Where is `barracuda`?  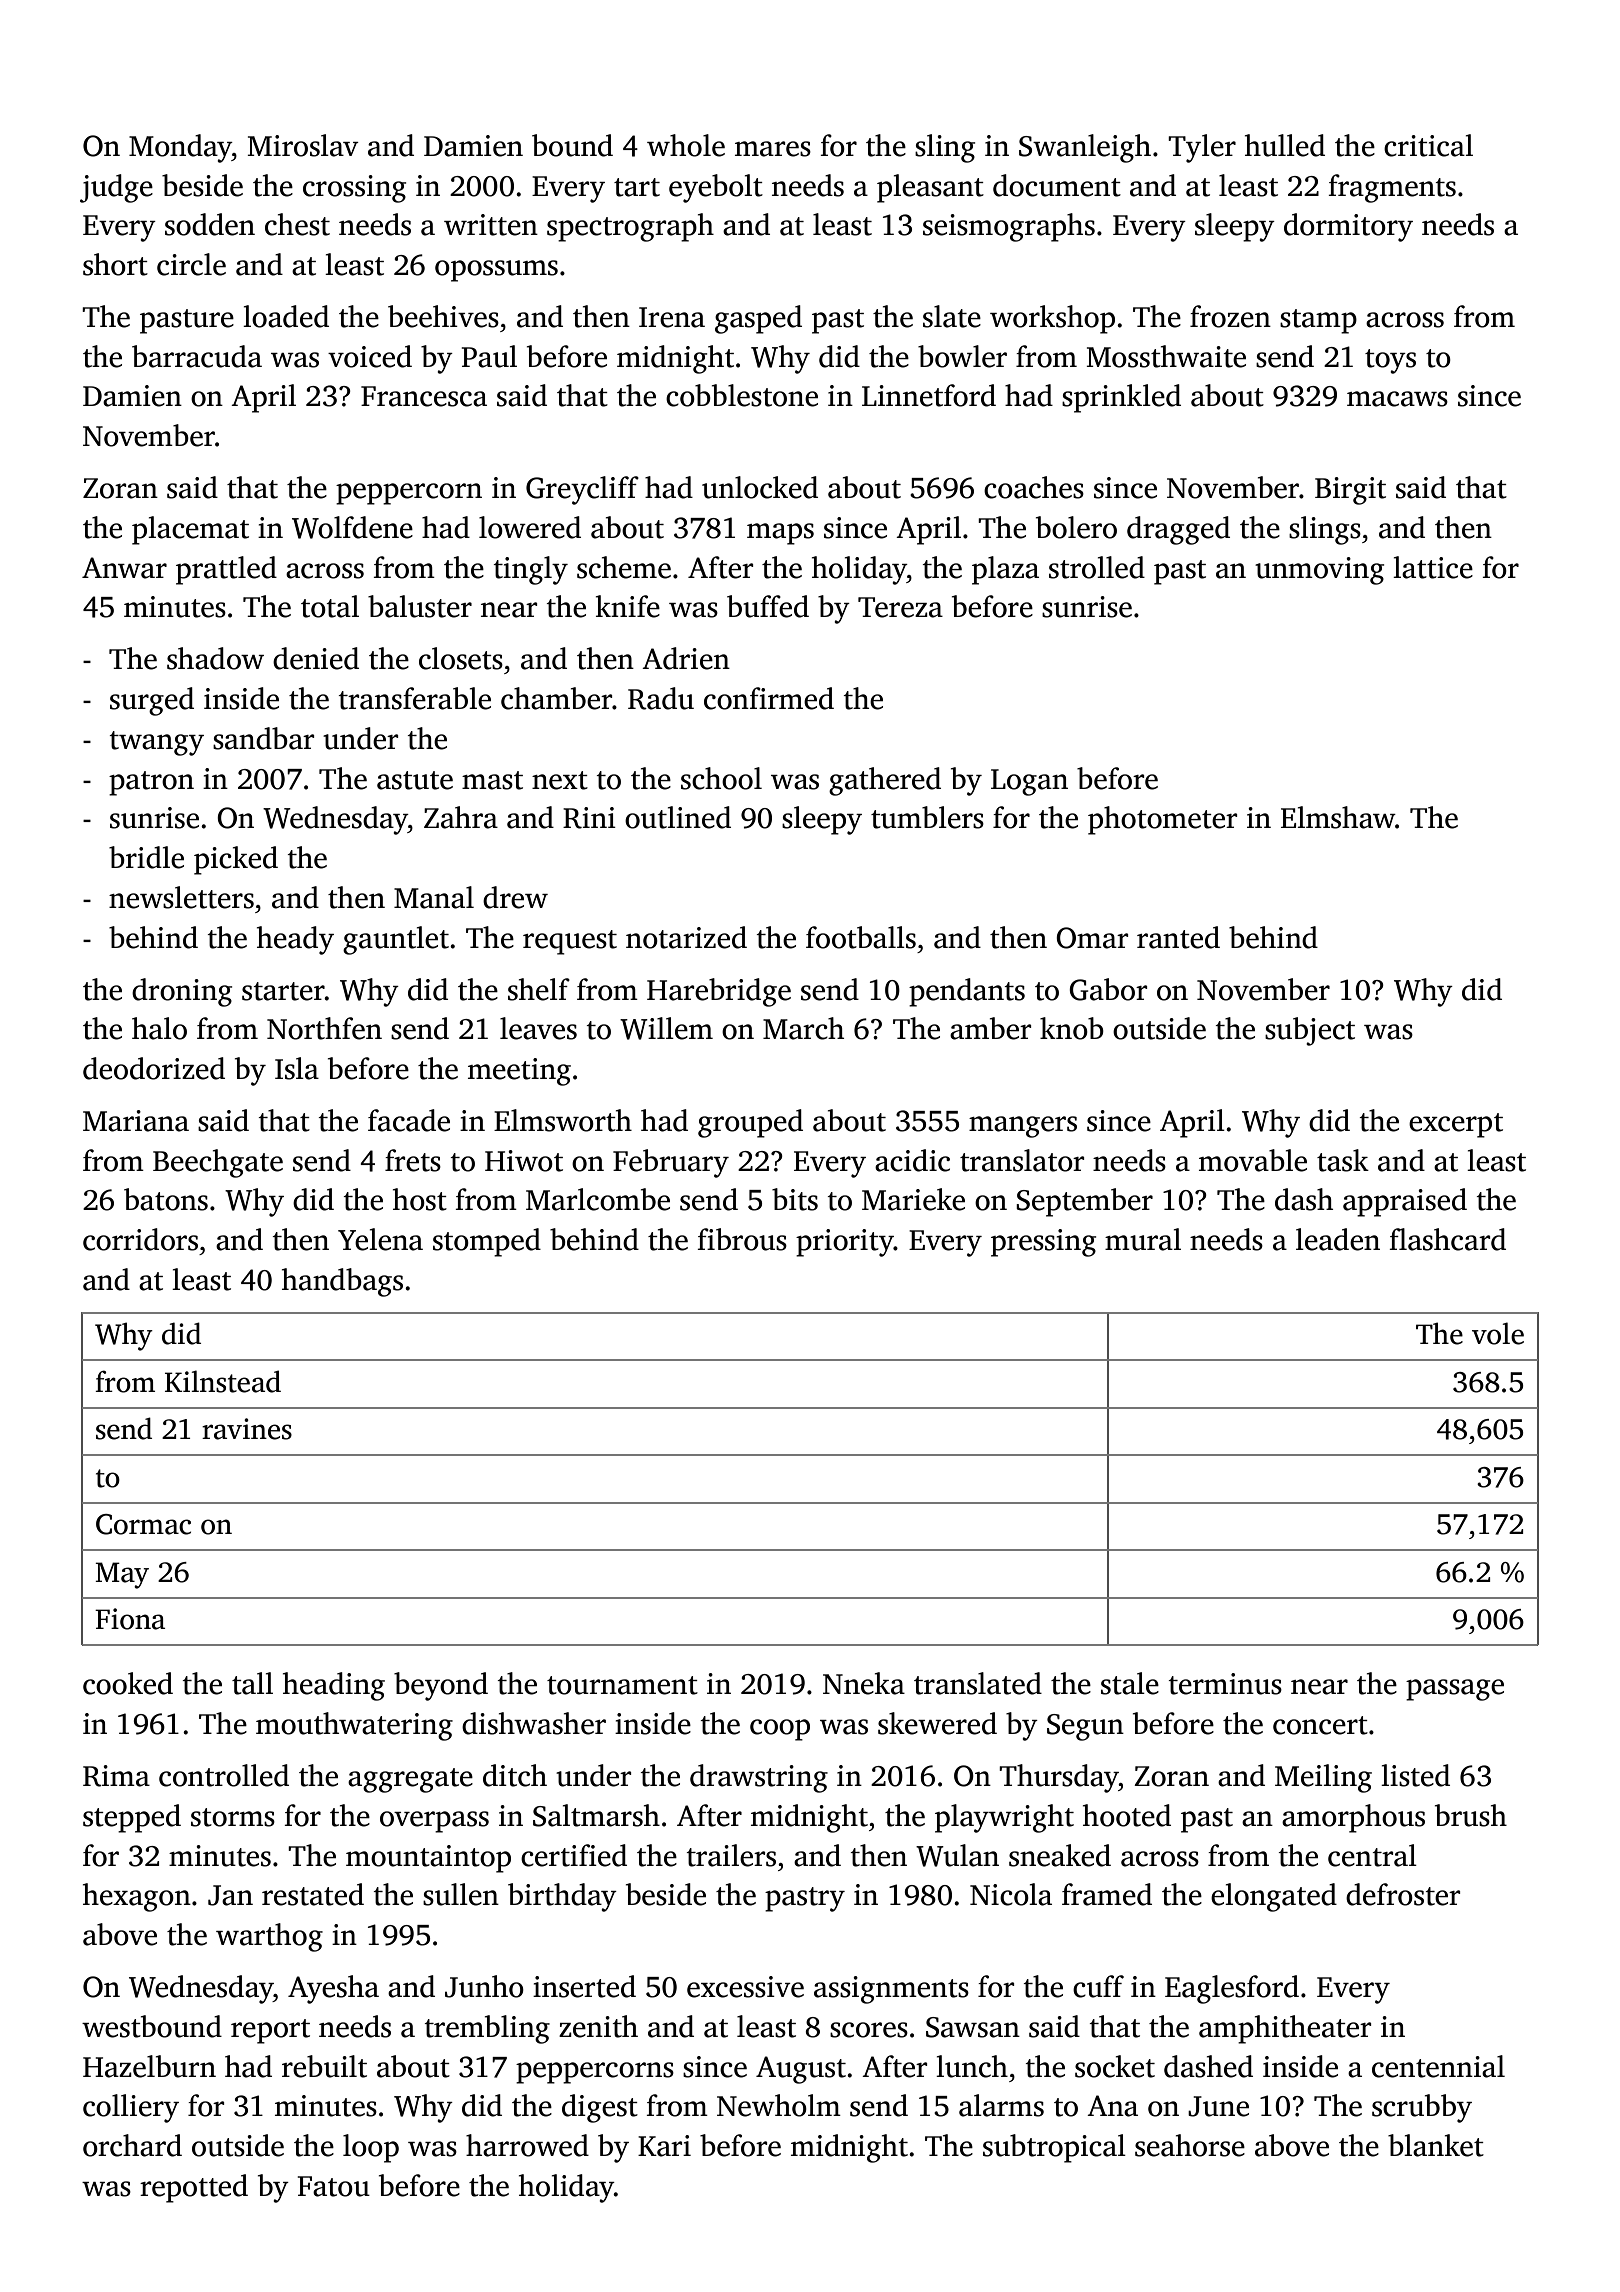
barracuda is located at coordinates (197, 356).
